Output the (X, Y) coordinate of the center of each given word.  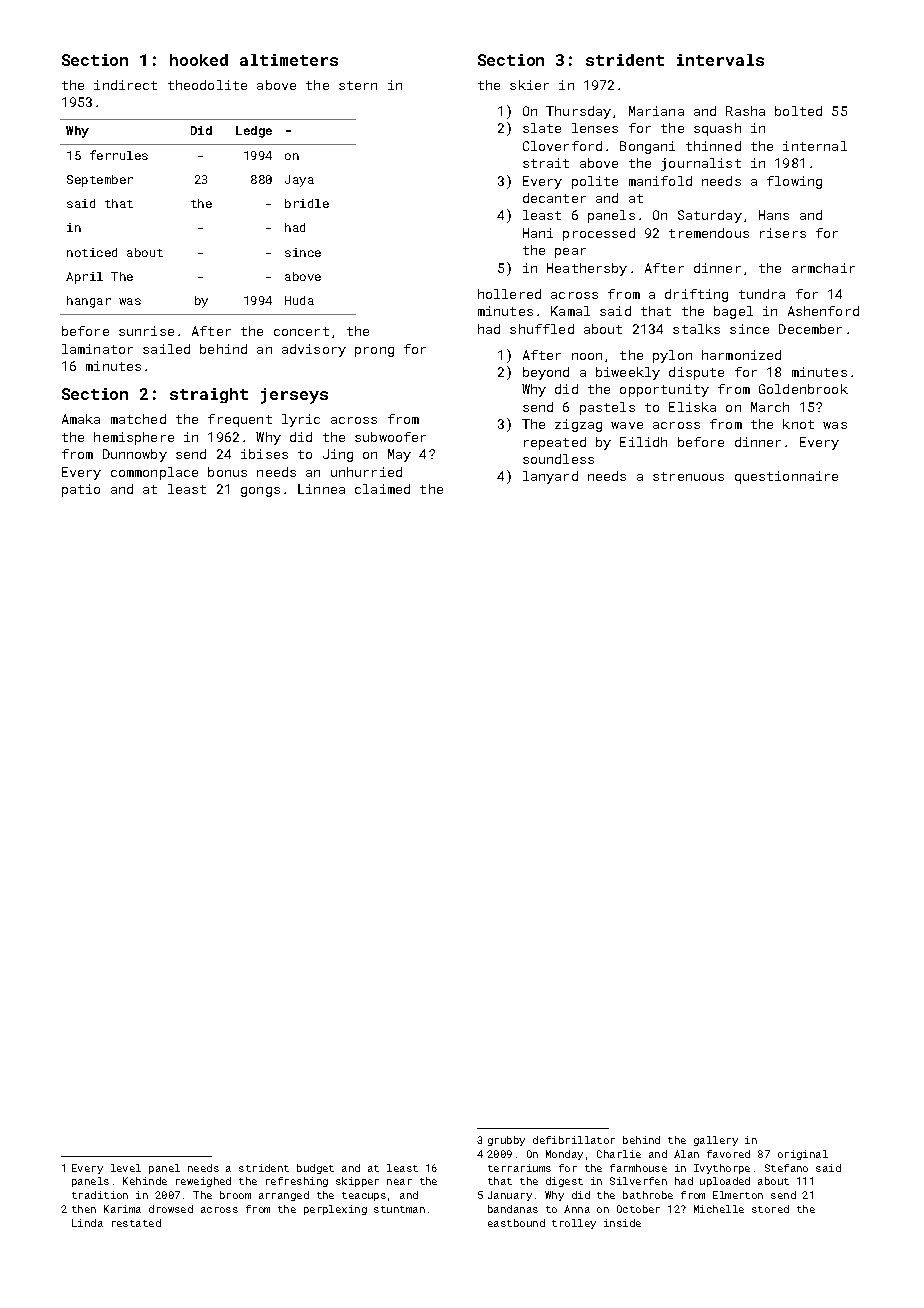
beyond (546, 373)
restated (136, 1223)
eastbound (516, 1223)
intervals (720, 60)
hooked (199, 60)
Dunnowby (135, 455)
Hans (774, 215)
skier (529, 85)
